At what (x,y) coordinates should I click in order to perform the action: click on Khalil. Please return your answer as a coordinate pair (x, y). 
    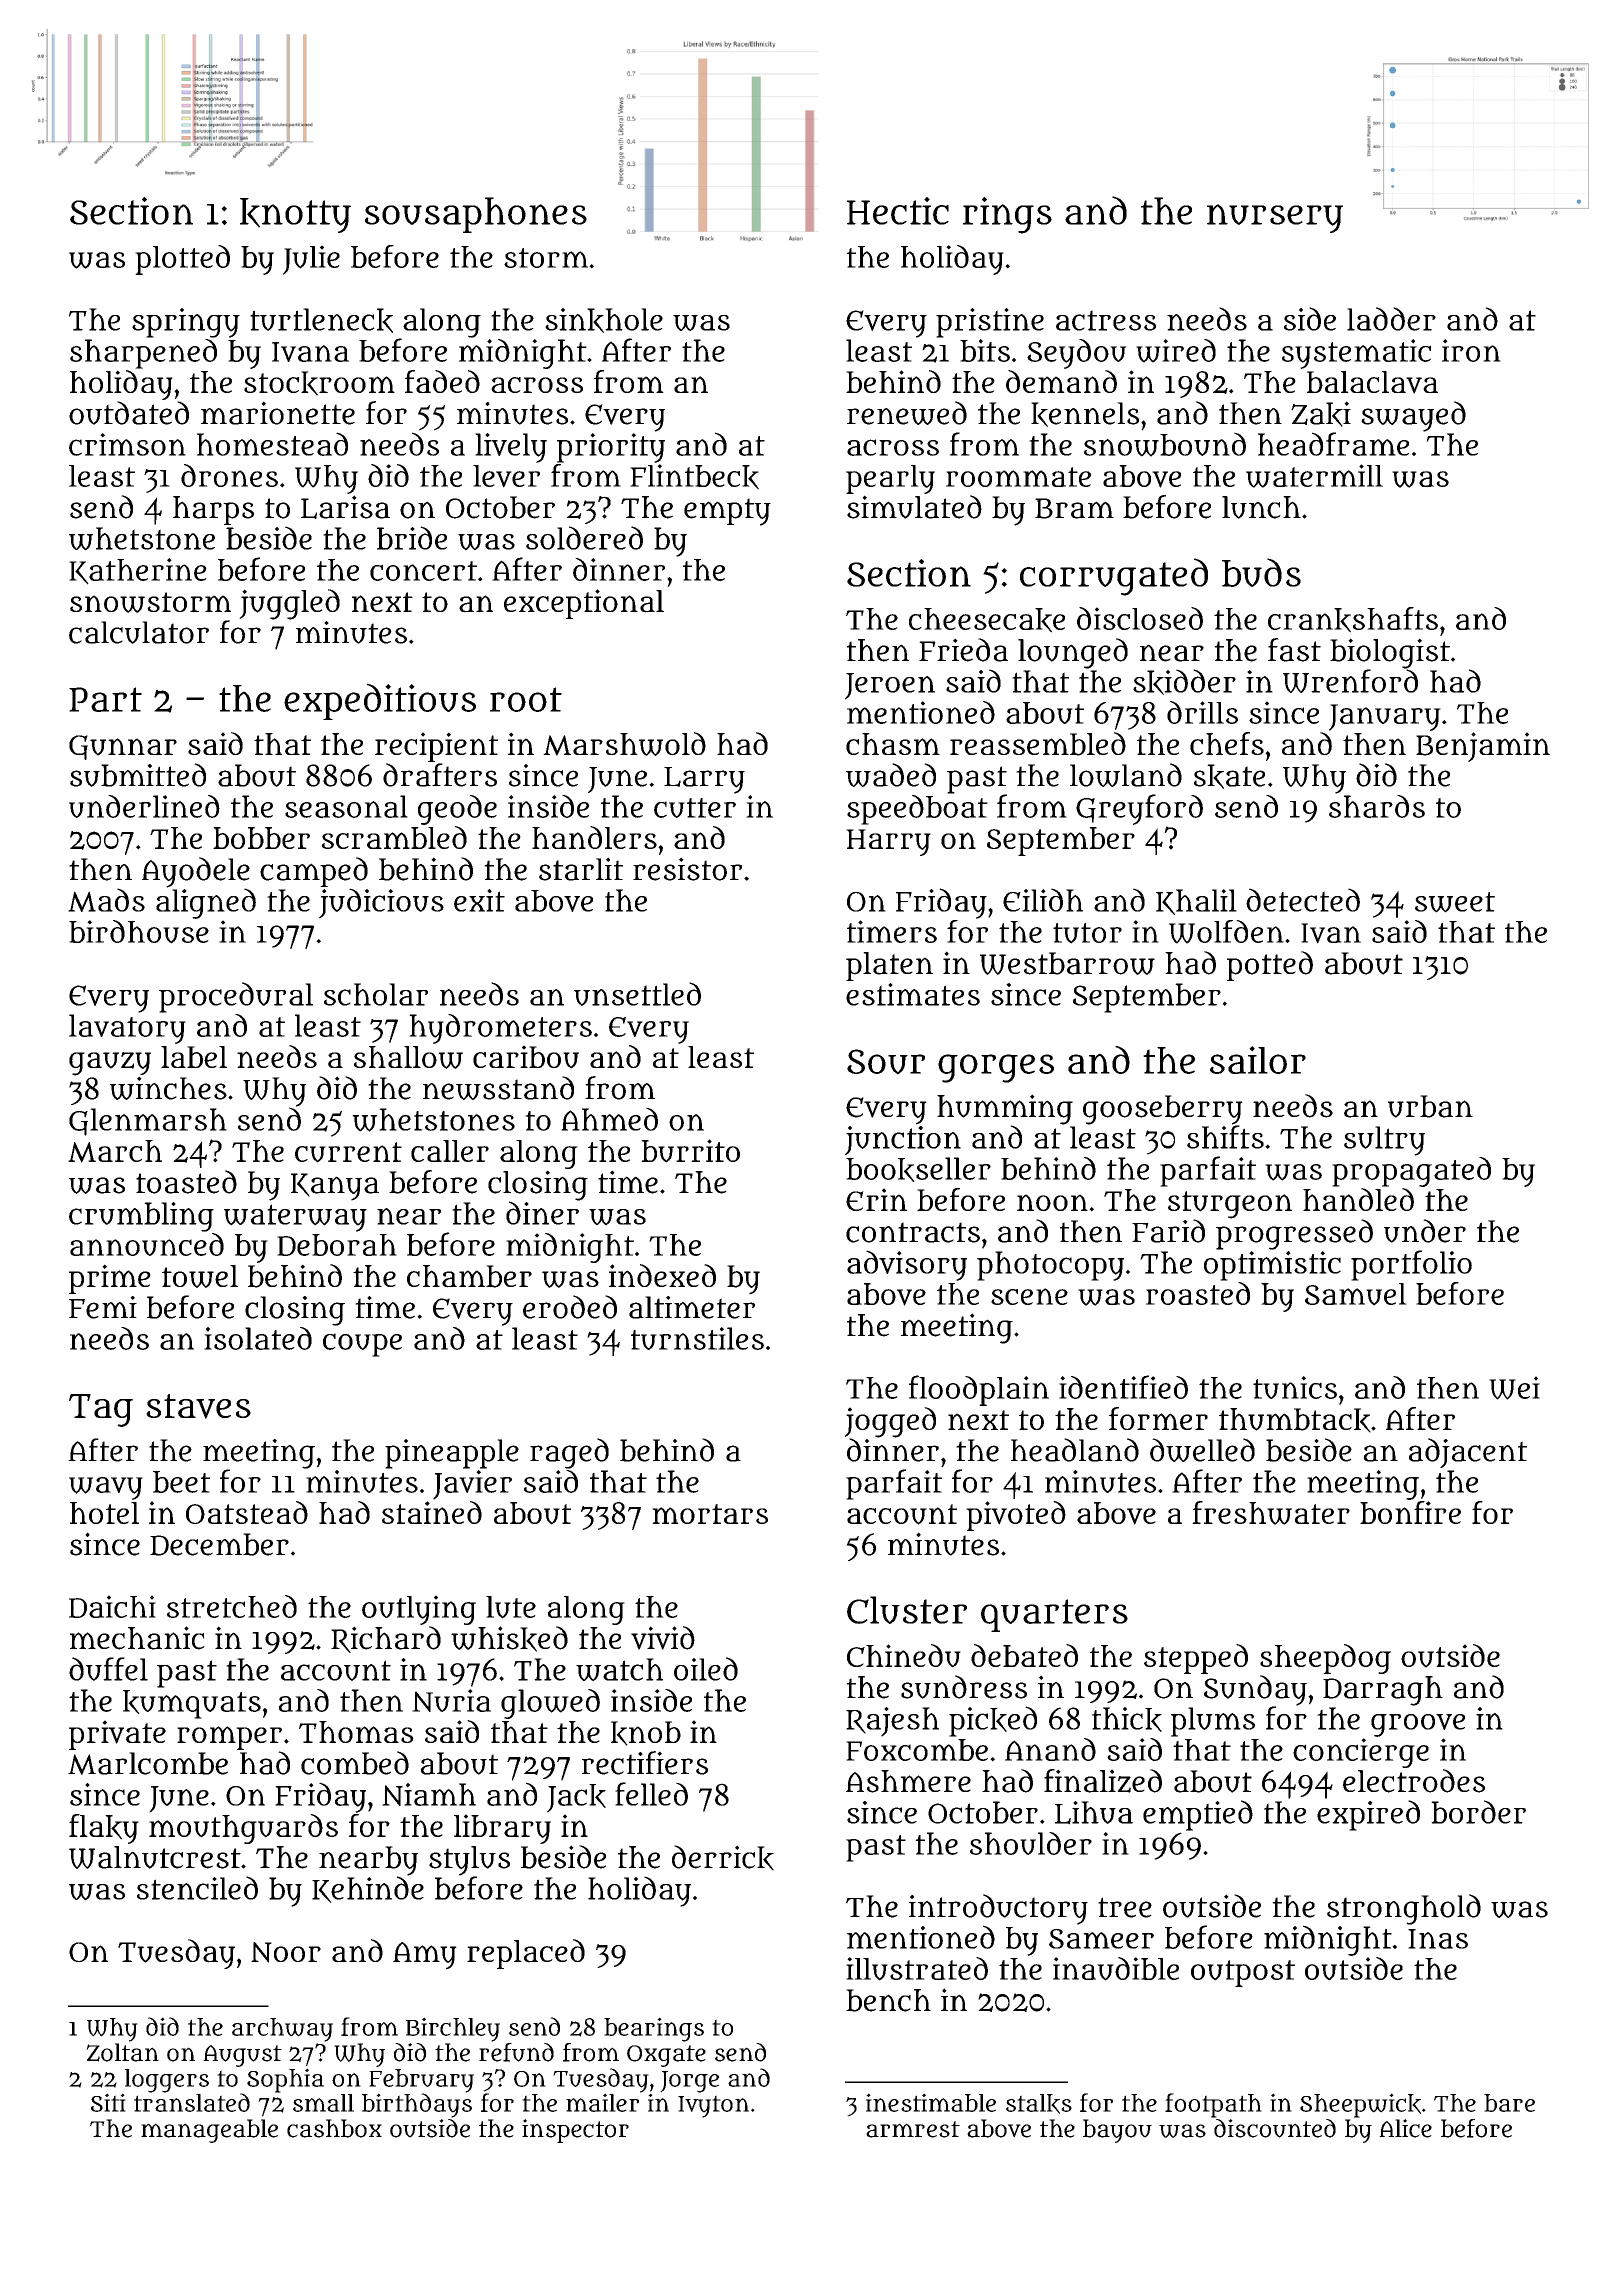
    Looking at the image, I should click on (1196, 902).
